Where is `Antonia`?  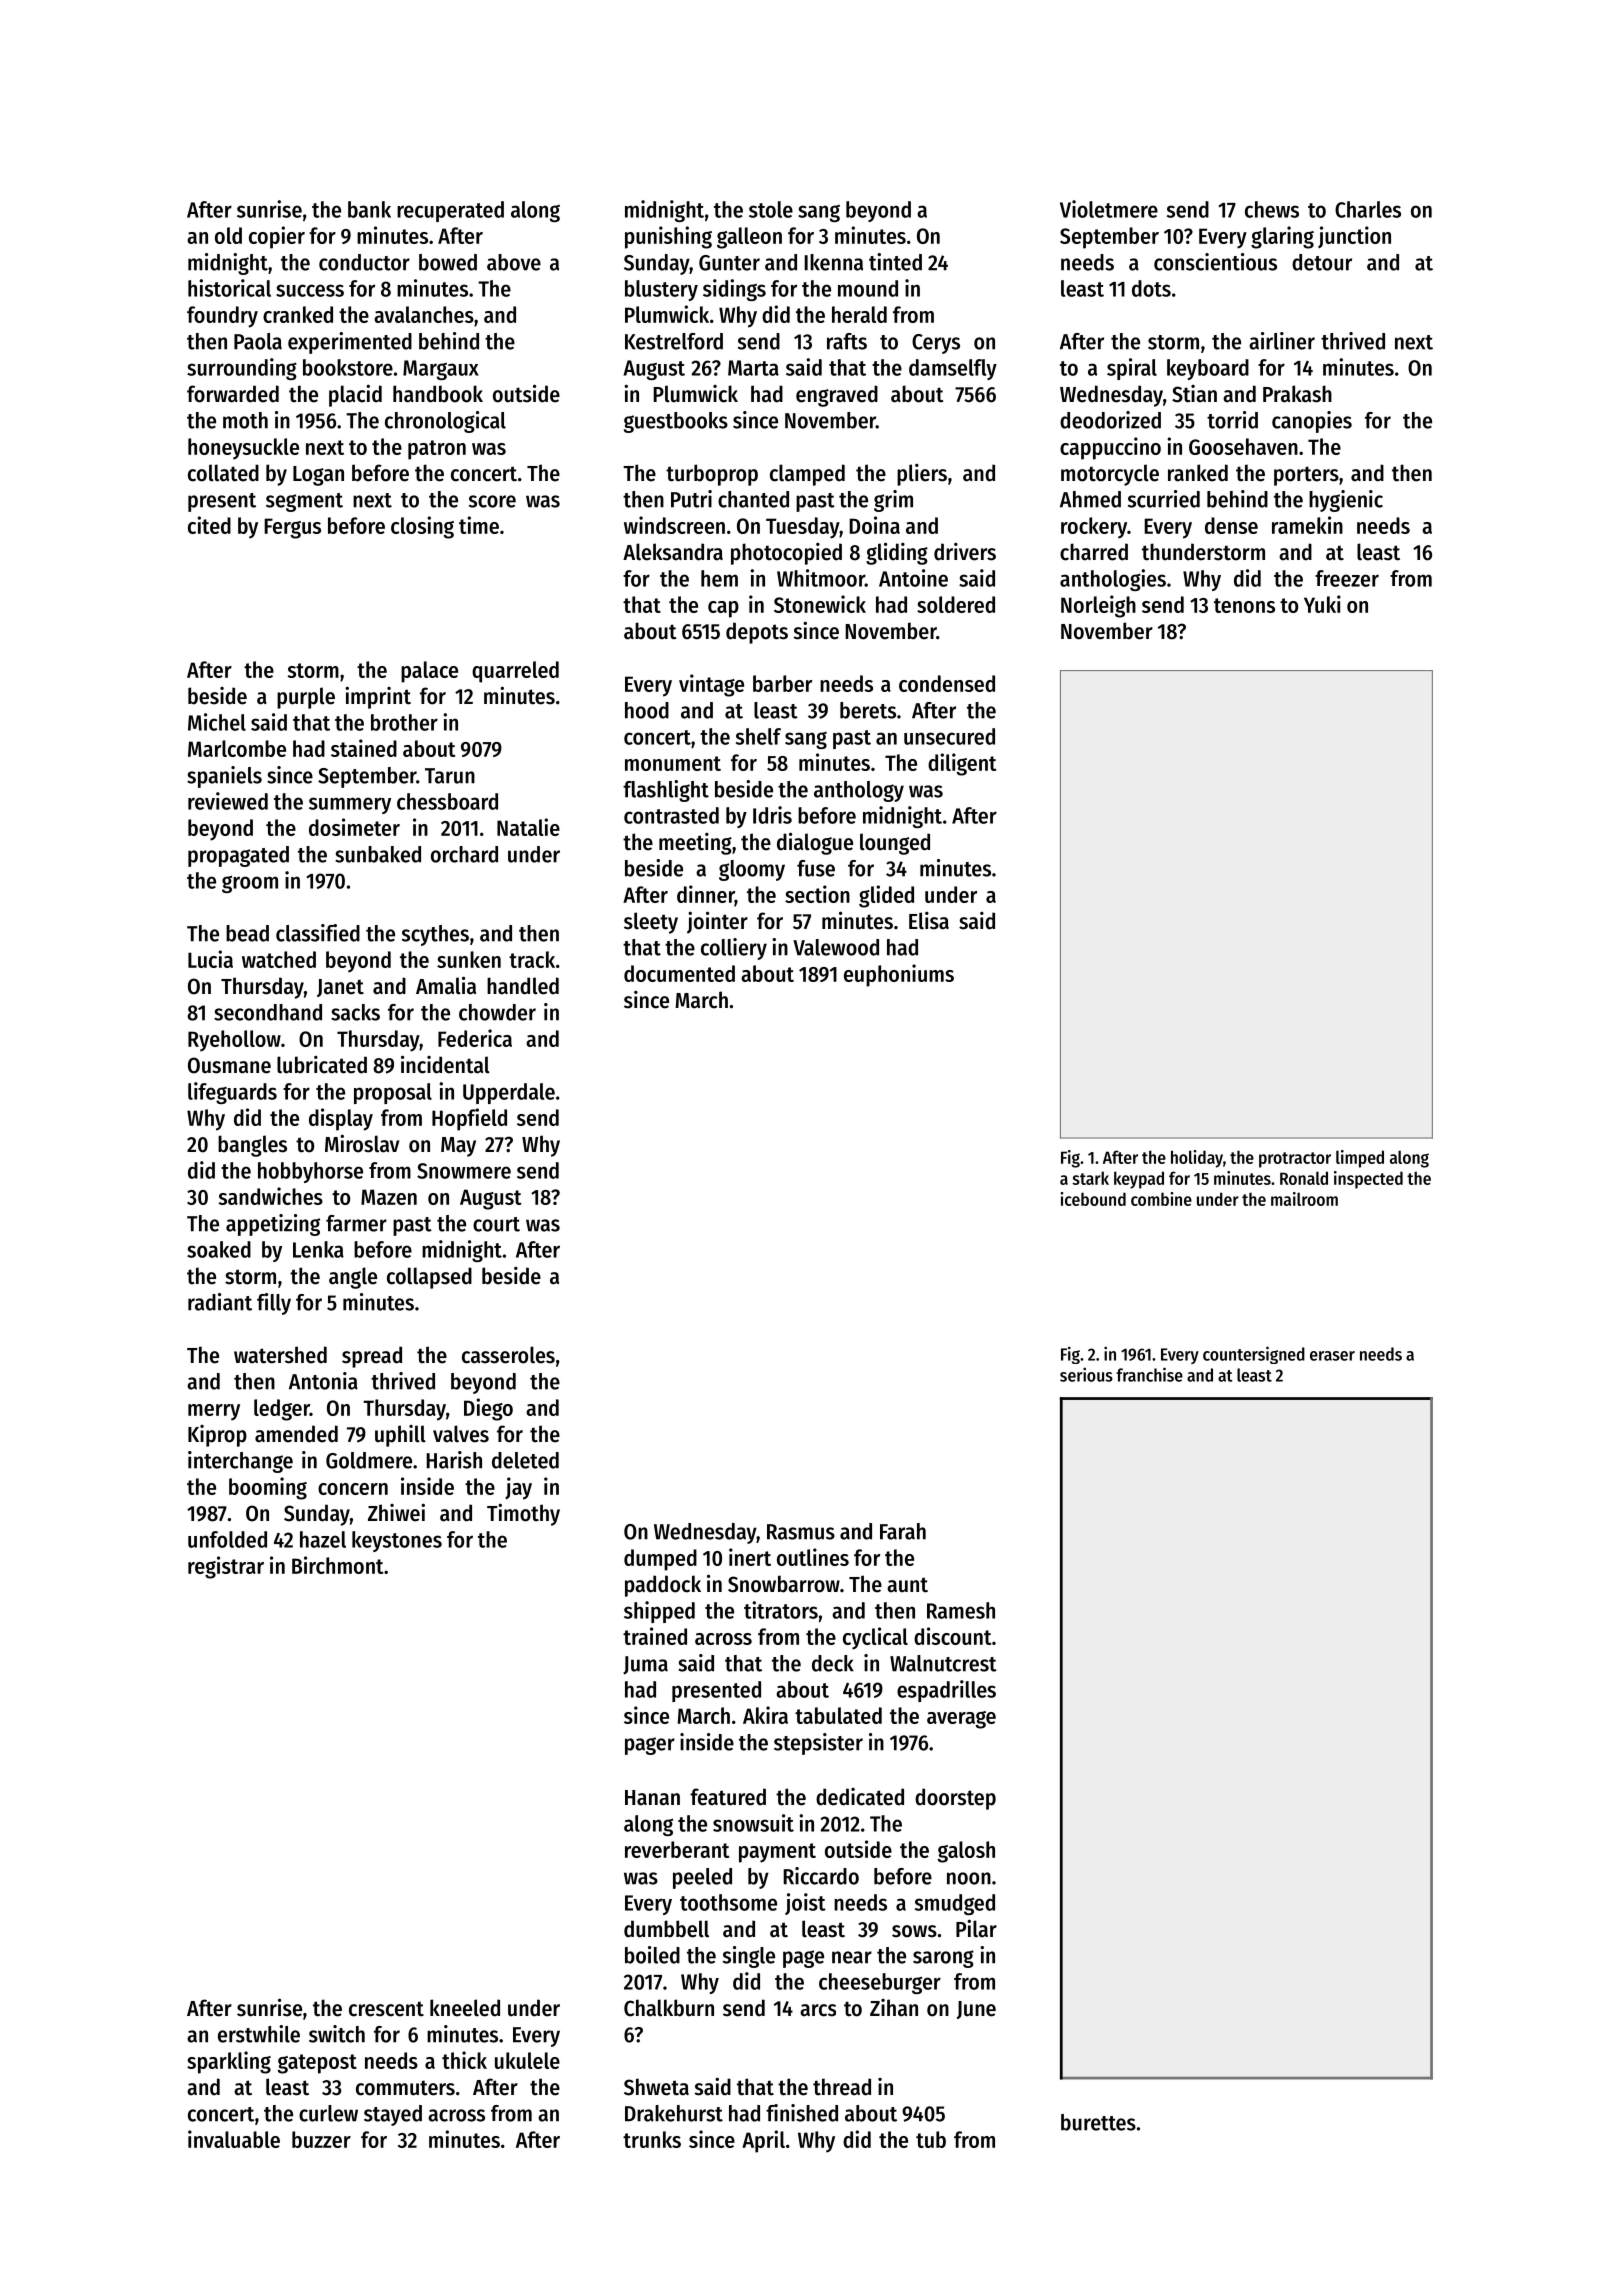 Antonia is located at coordinates (323, 1381).
